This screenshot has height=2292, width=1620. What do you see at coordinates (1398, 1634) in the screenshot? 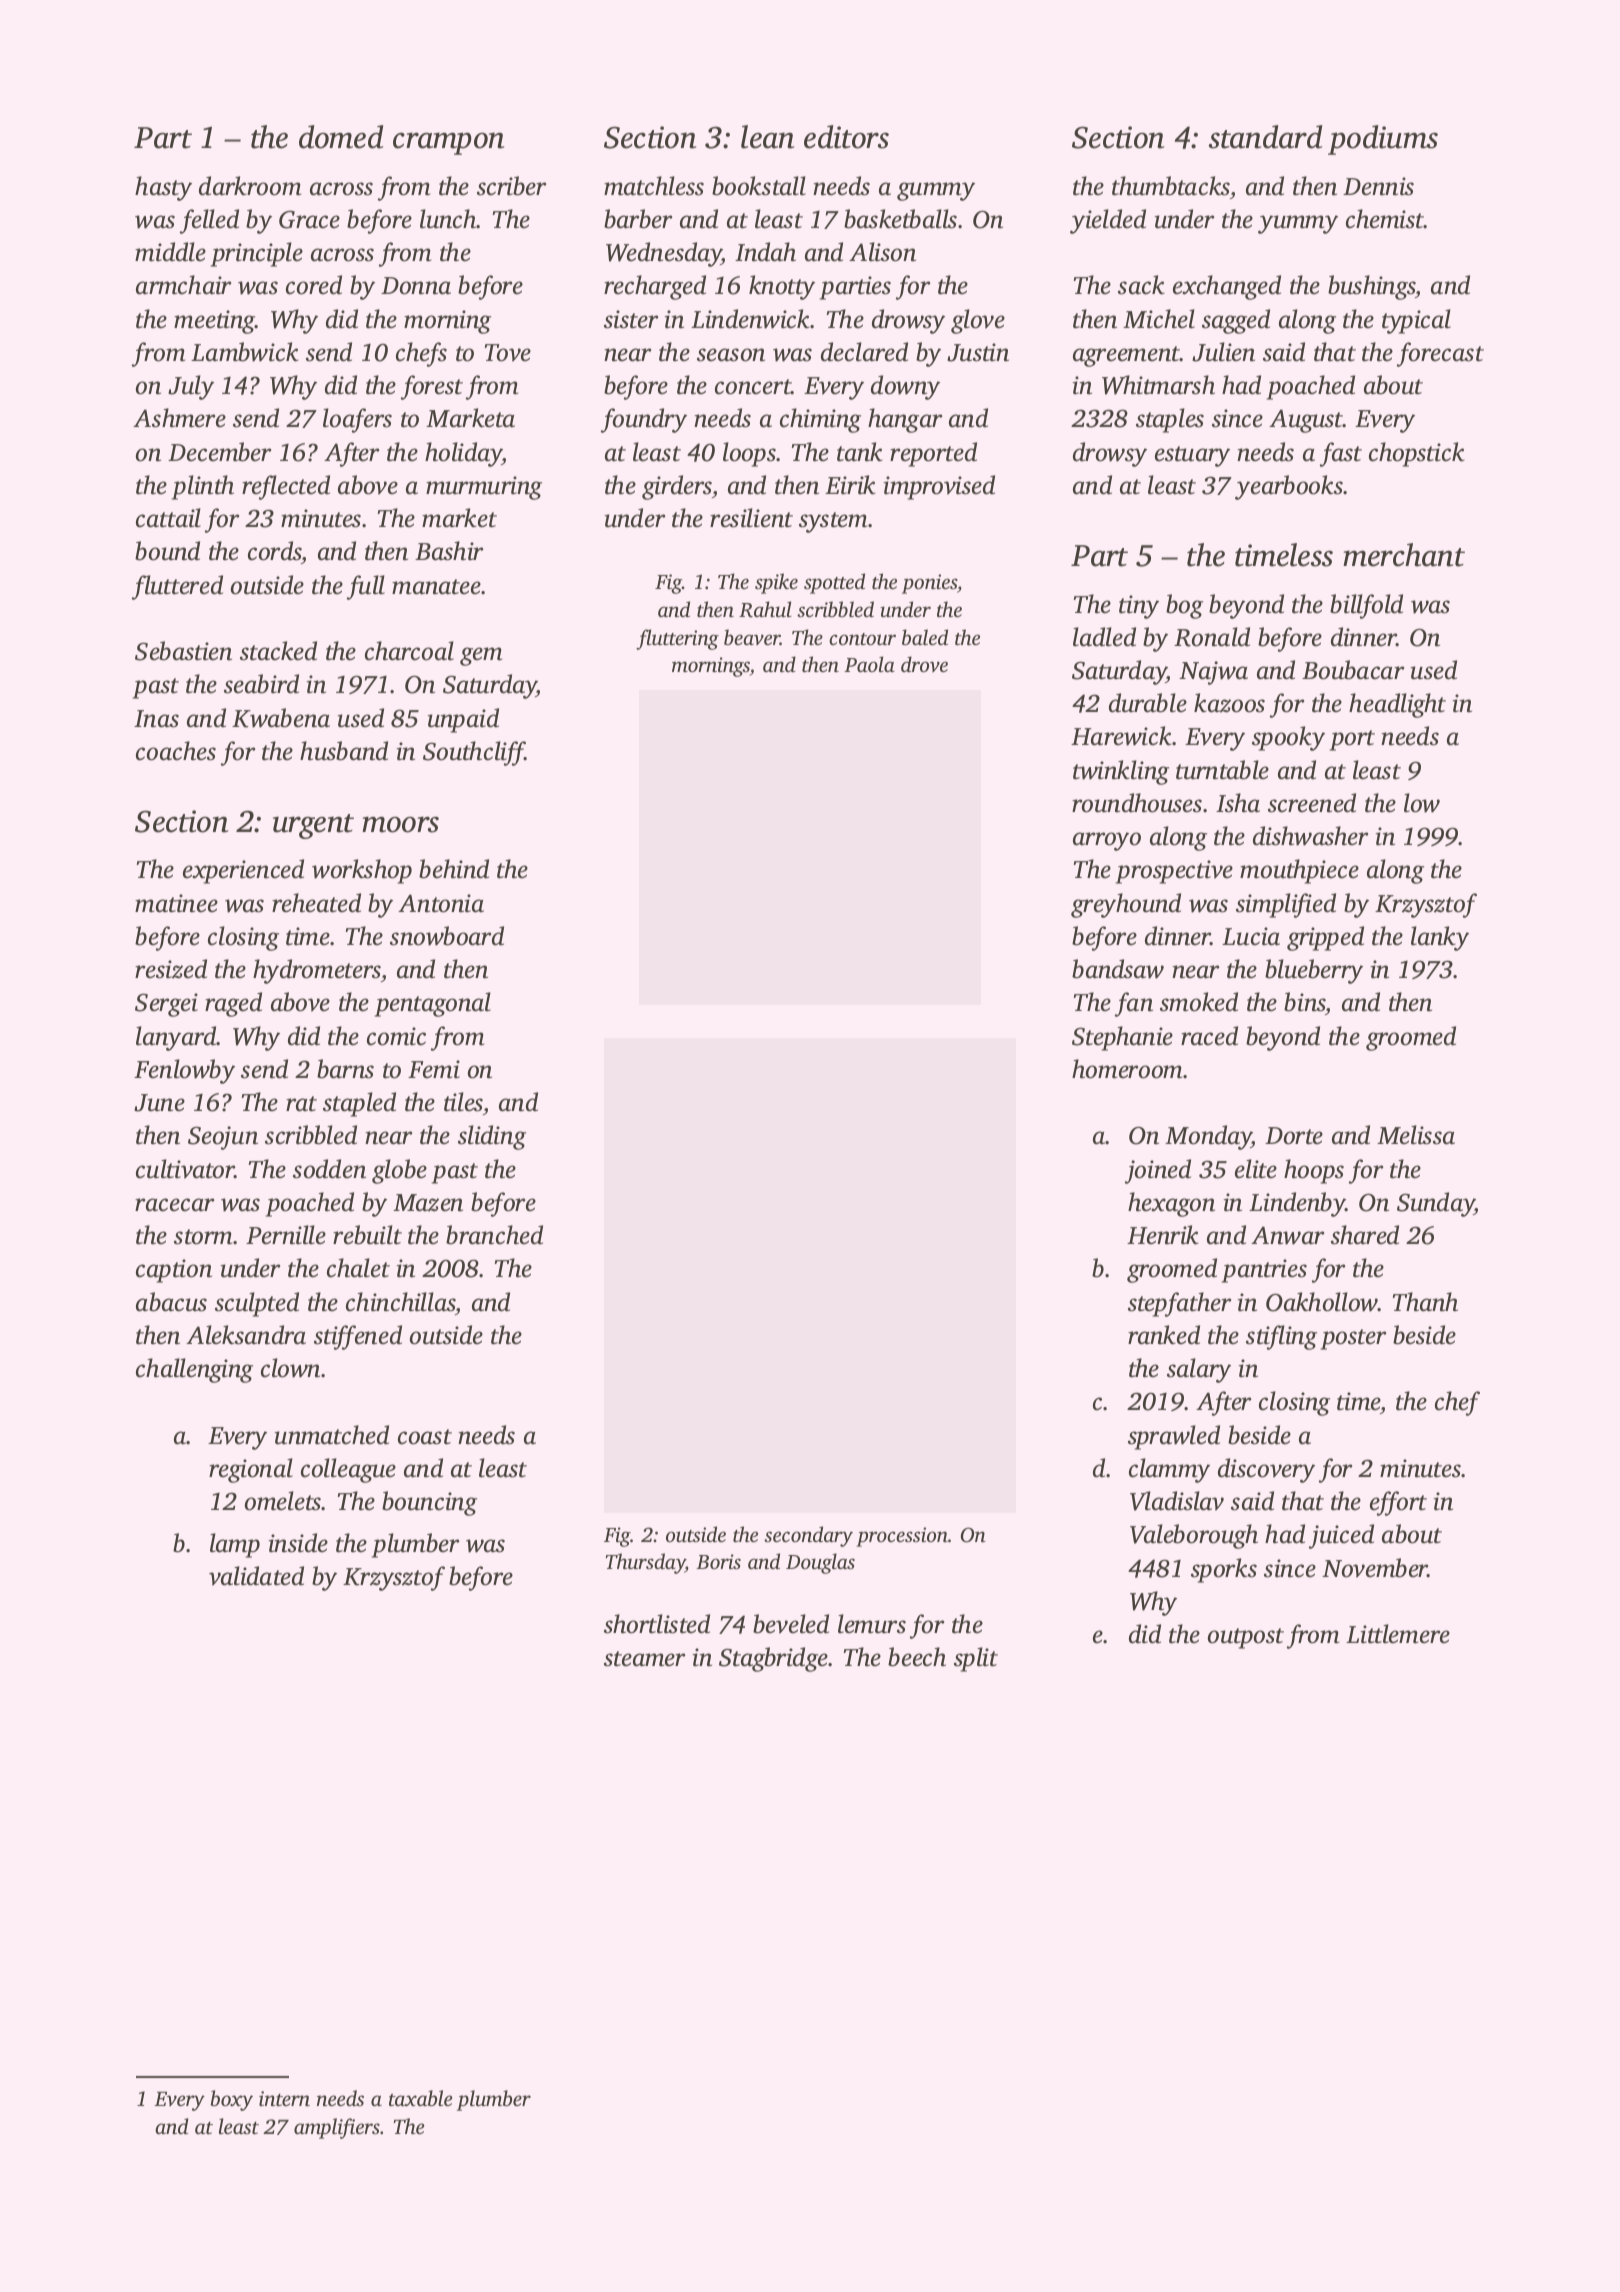
I see `Littlemere` at bounding box center [1398, 1634].
